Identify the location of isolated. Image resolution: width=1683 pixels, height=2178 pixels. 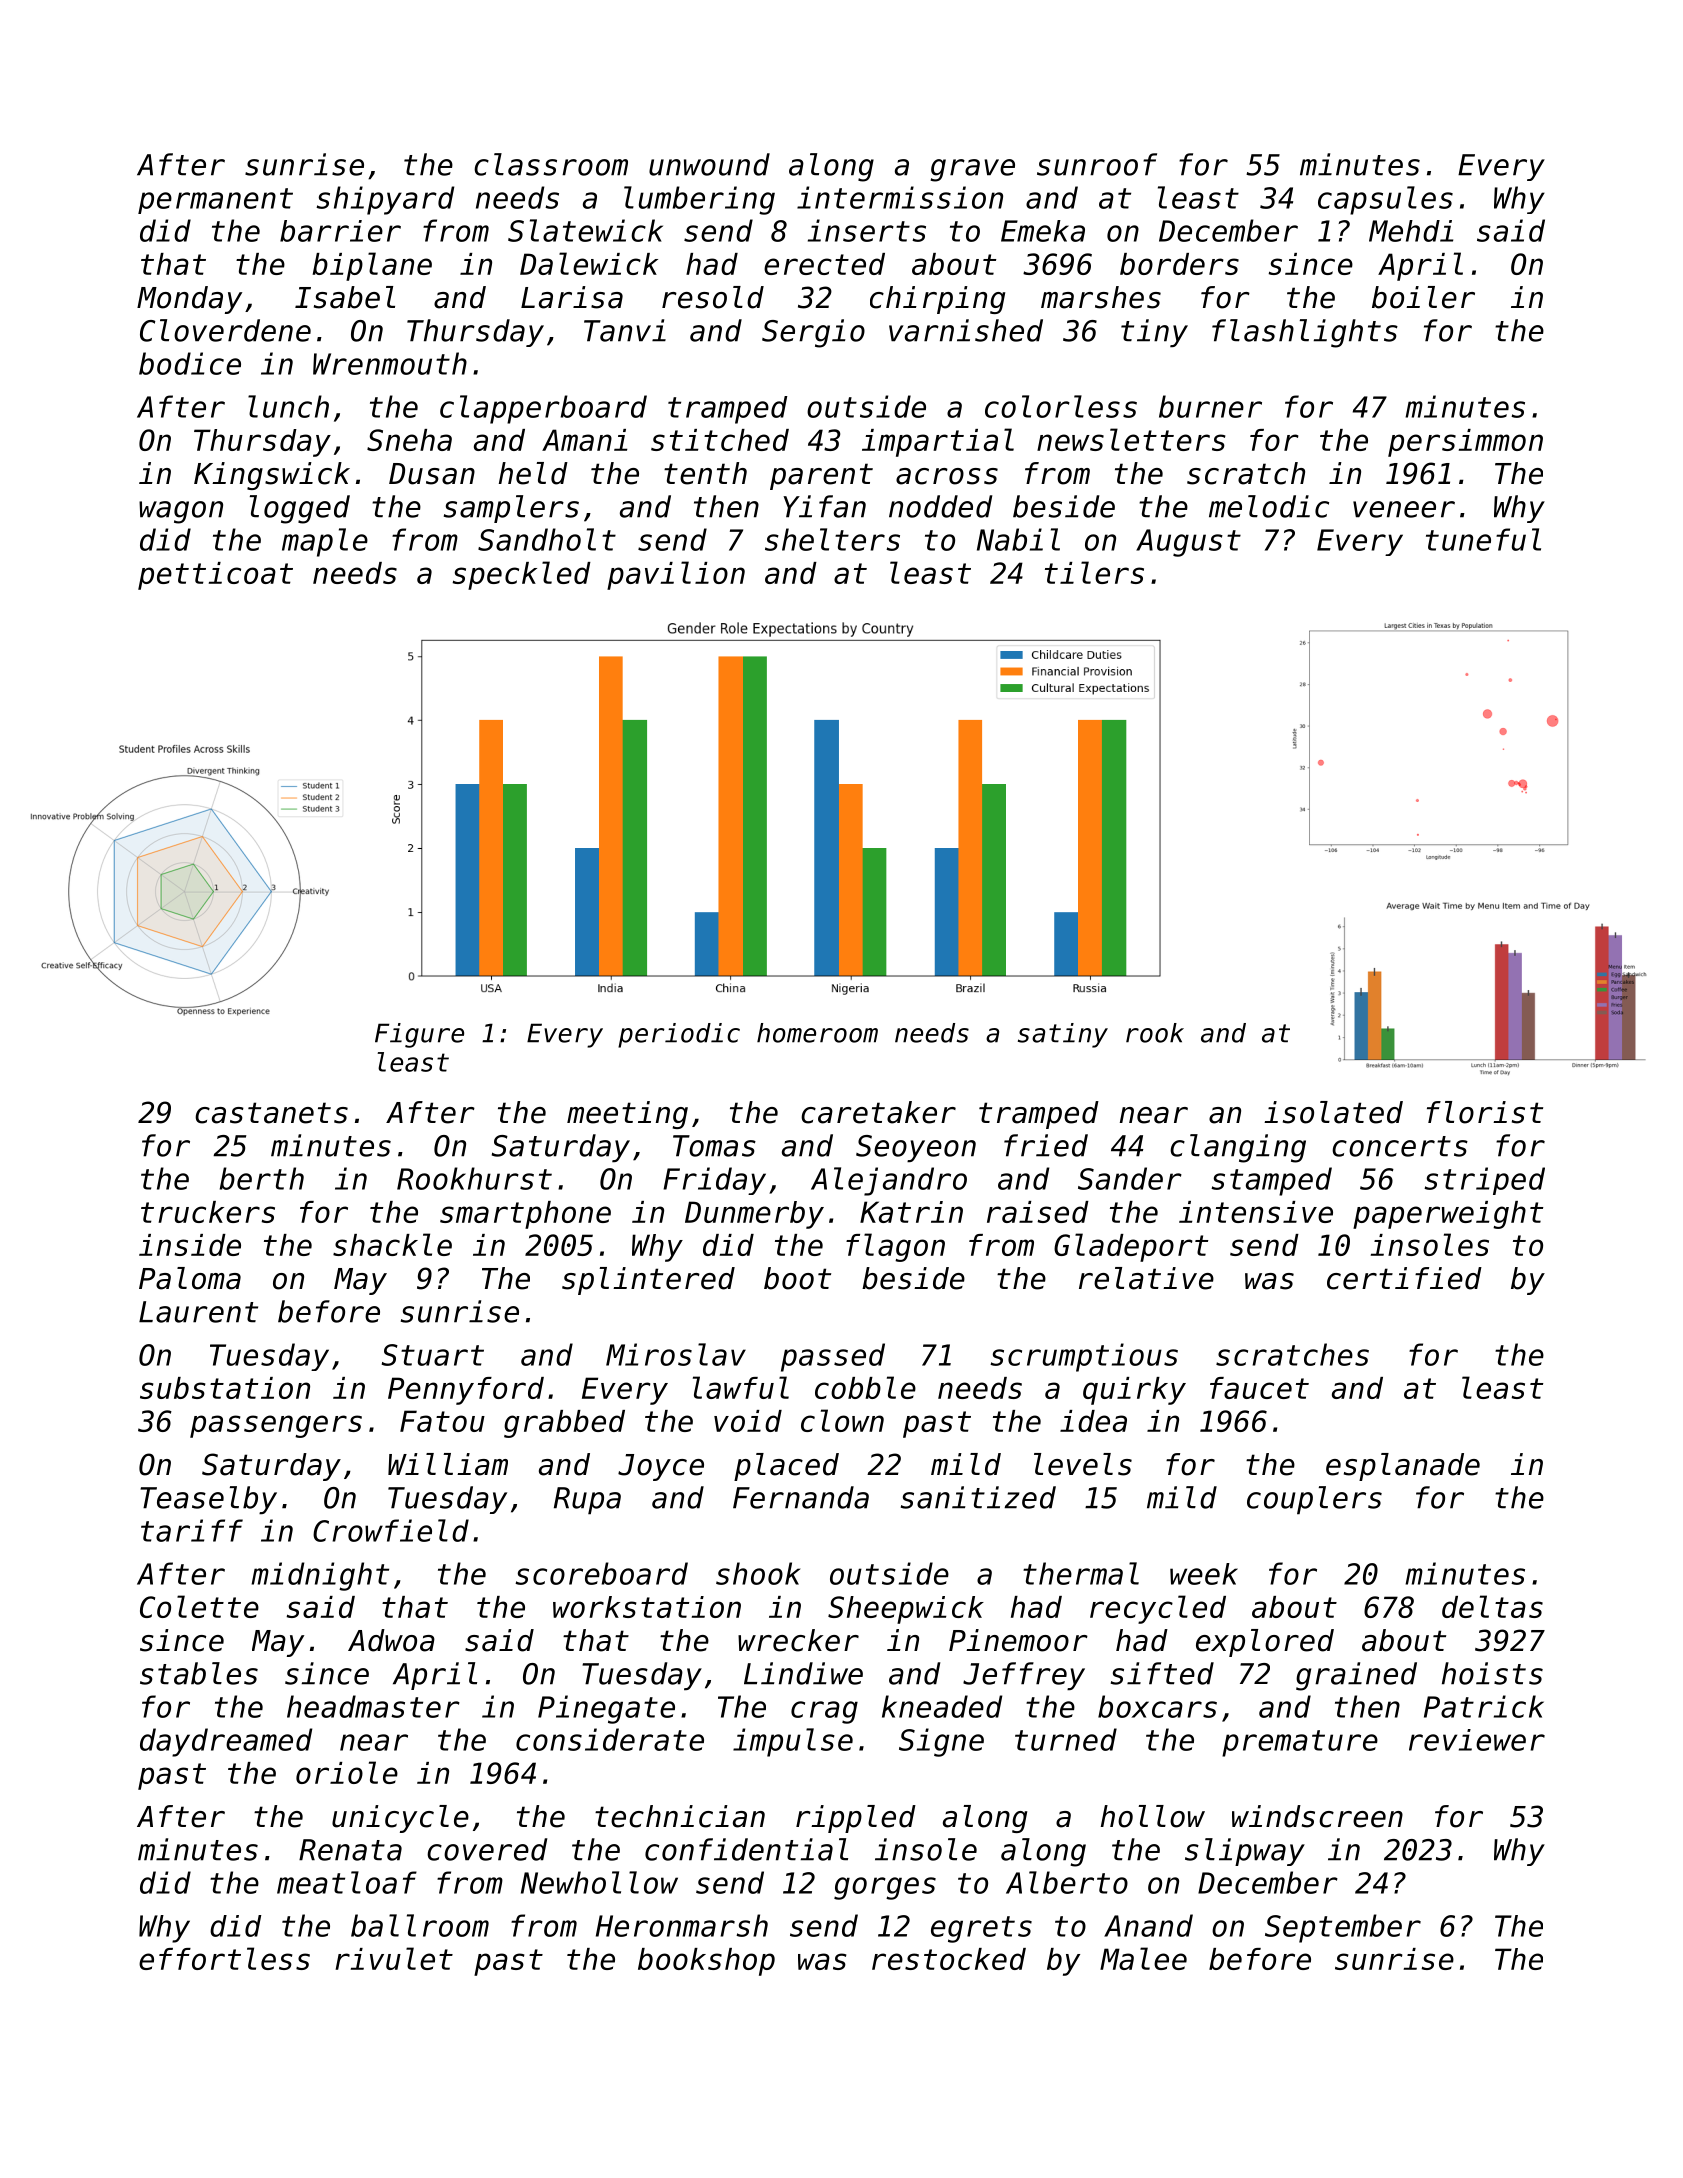
(1333, 1112).
